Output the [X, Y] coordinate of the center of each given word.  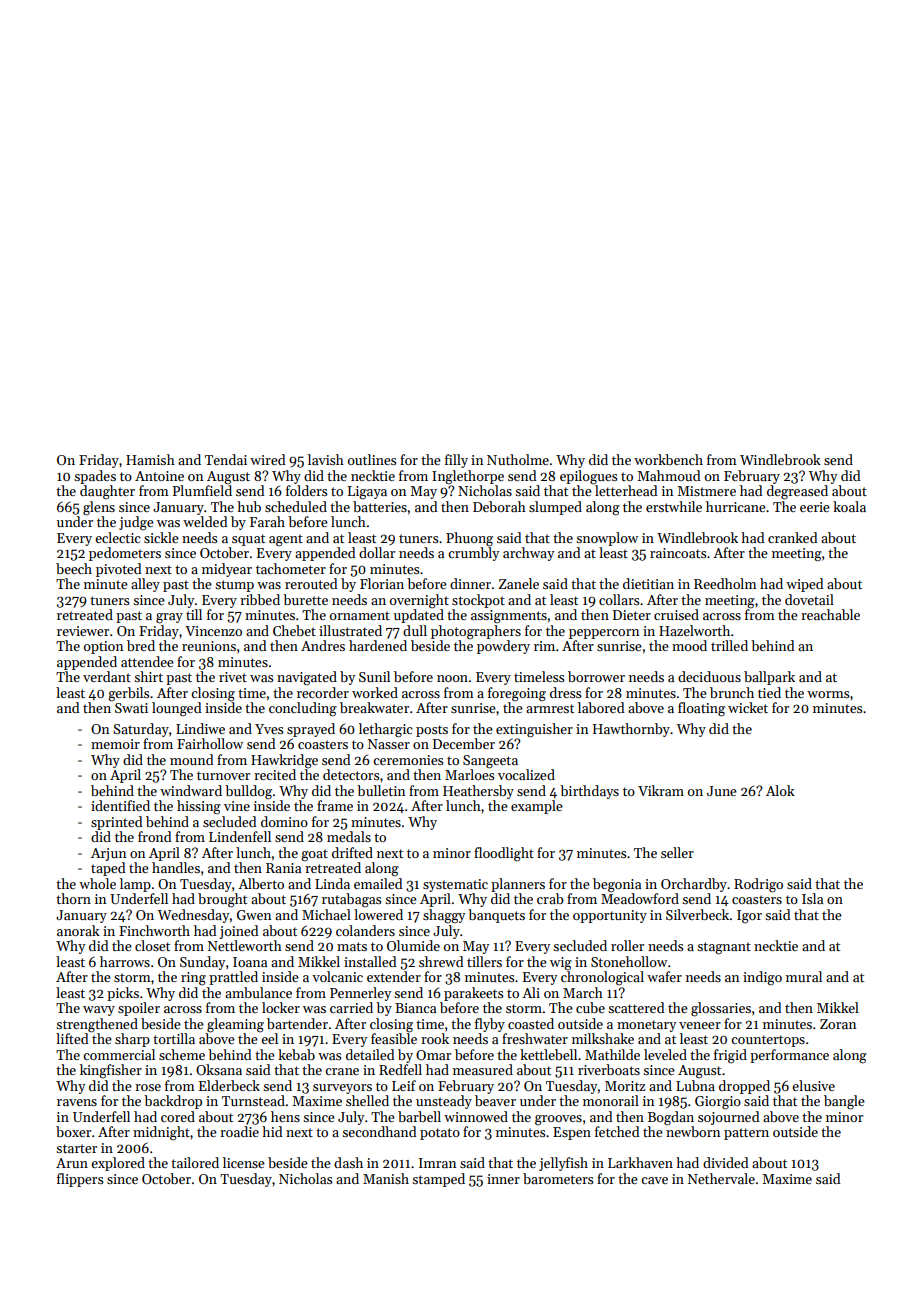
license [244, 1162]
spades [95, 477]
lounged [177, 709]
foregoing [517, 694]
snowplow [607, 539]
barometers [558, 1178]
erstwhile [674, 506]
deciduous [709, 676]
